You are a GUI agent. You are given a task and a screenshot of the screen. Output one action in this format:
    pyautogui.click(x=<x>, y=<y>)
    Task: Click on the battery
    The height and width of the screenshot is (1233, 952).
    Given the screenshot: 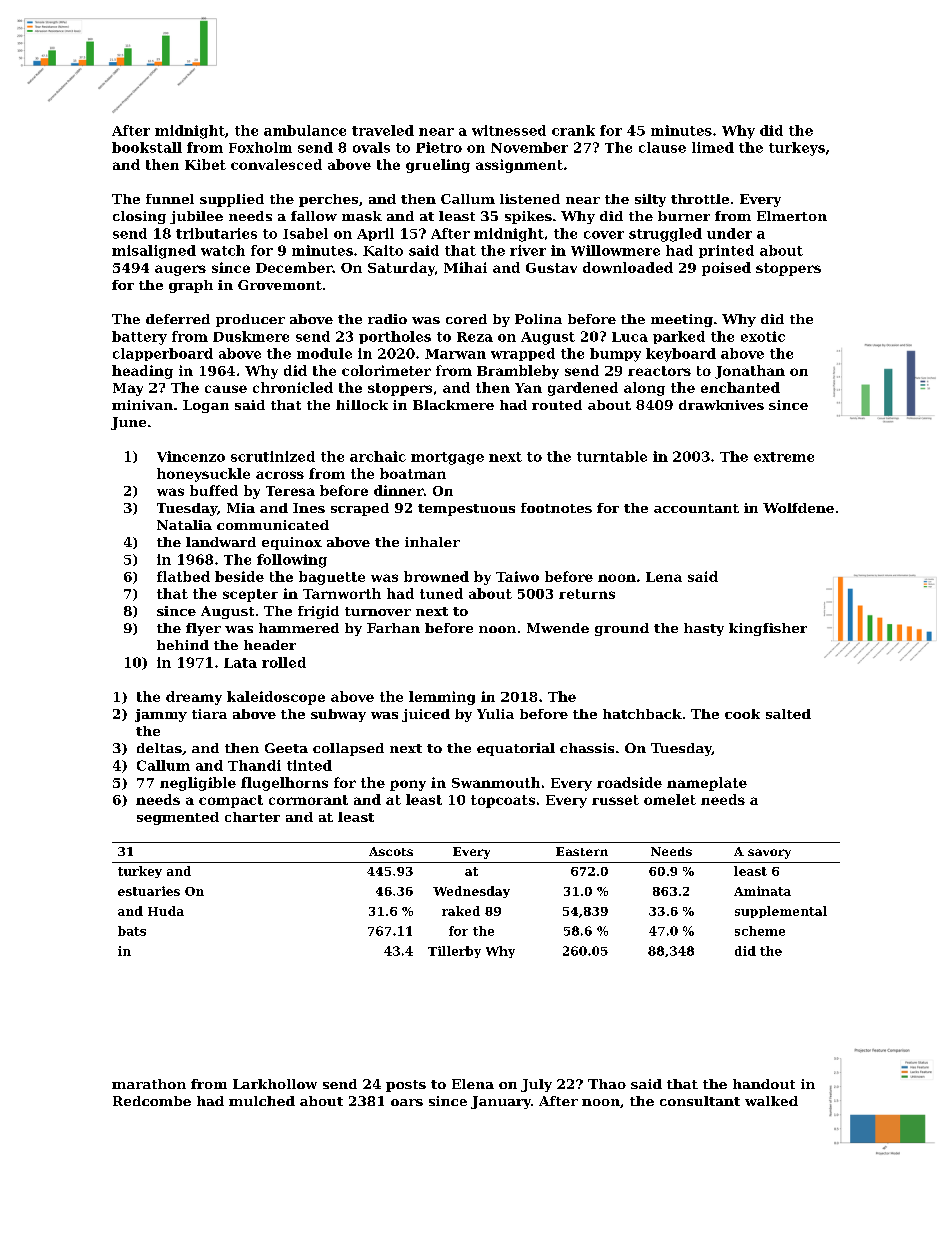 What is the action you would take?
    pyautogui.click(x=139, y=338)
